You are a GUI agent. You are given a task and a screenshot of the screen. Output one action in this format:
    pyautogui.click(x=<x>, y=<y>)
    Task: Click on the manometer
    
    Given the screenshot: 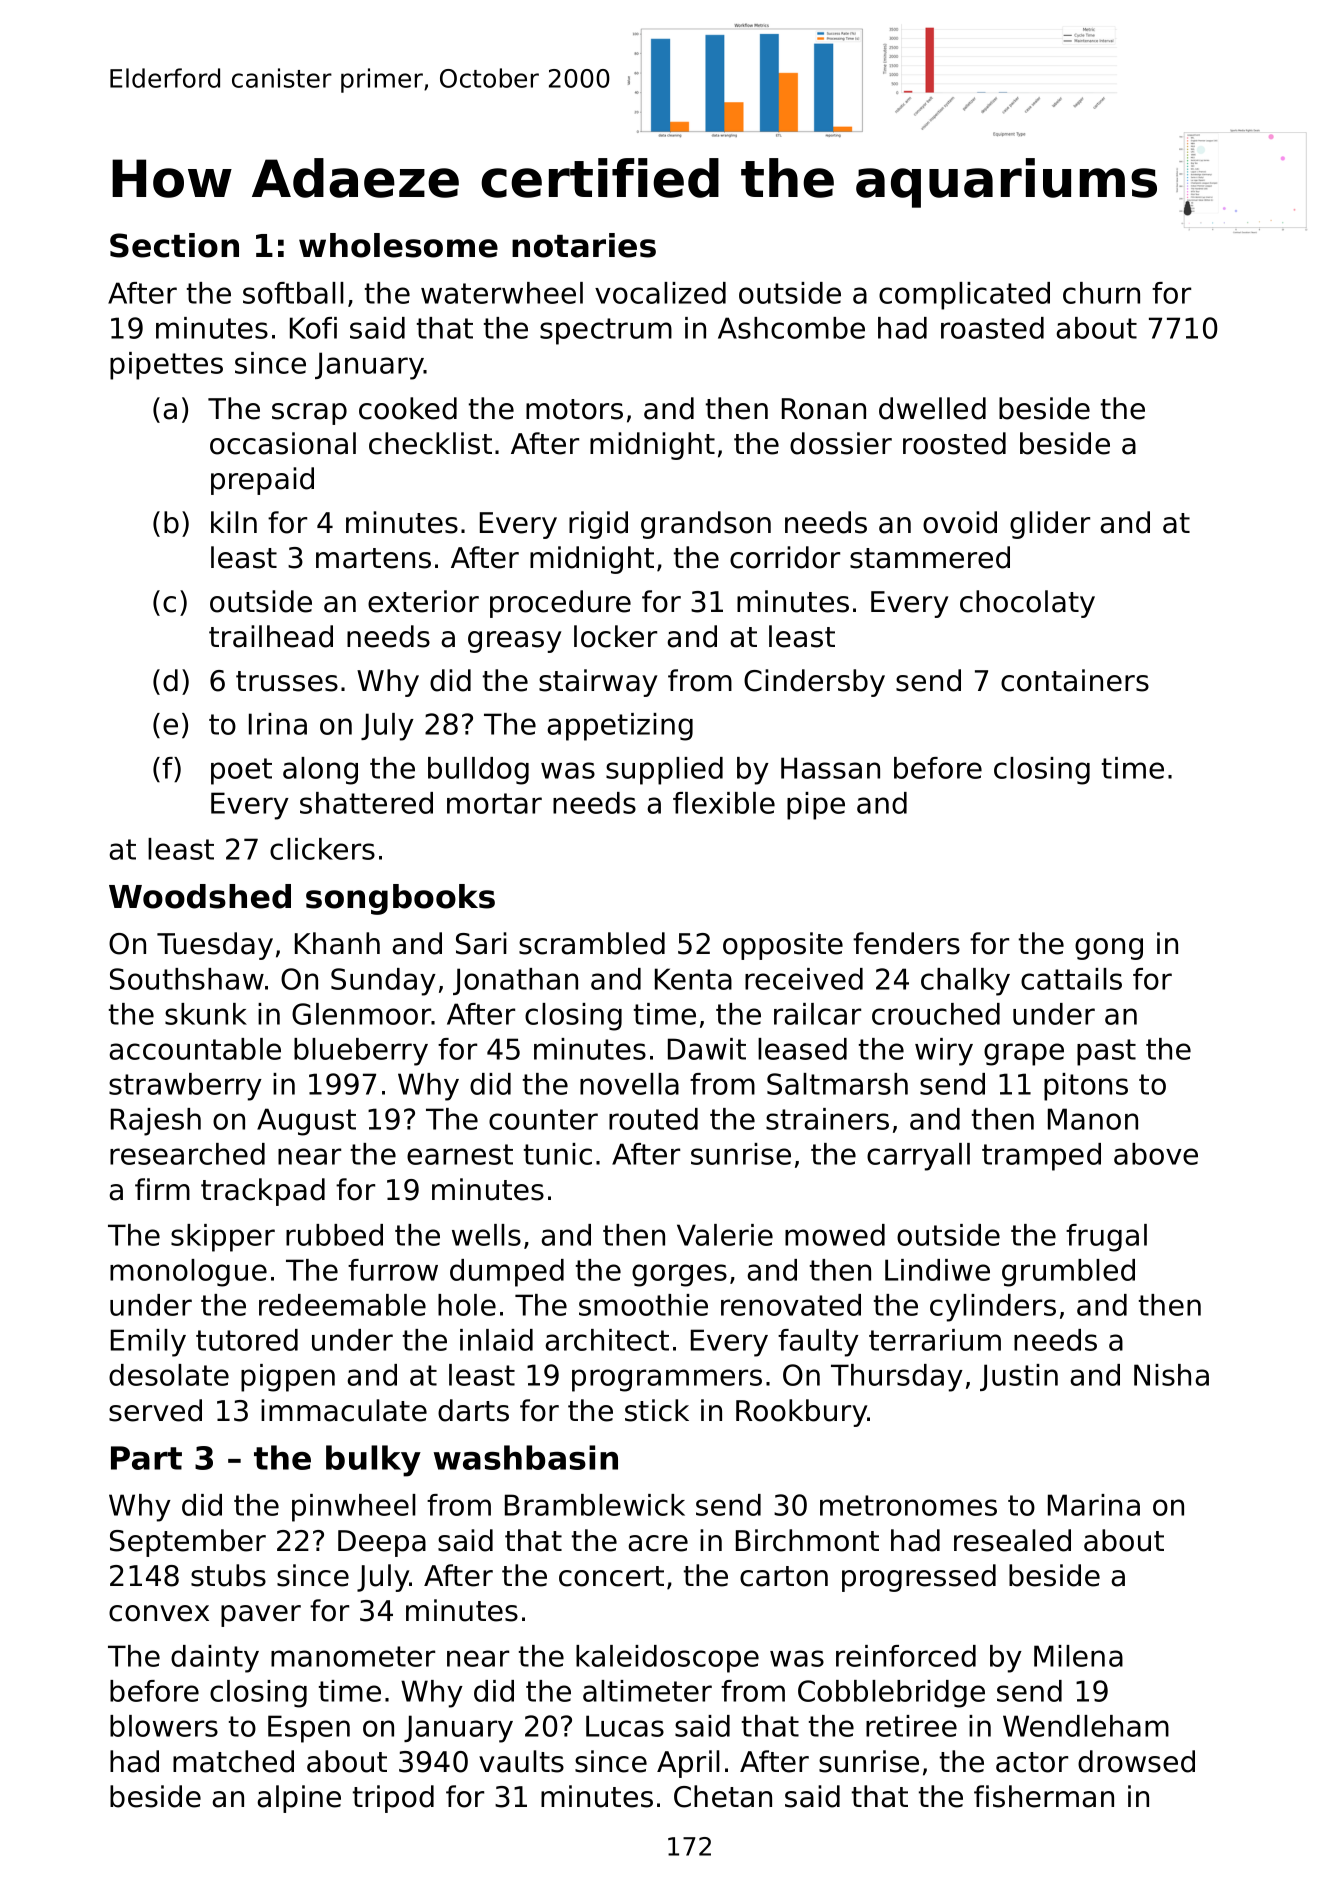 What is the action you would take?
    pyautogui.click(x=353, y=1656)
